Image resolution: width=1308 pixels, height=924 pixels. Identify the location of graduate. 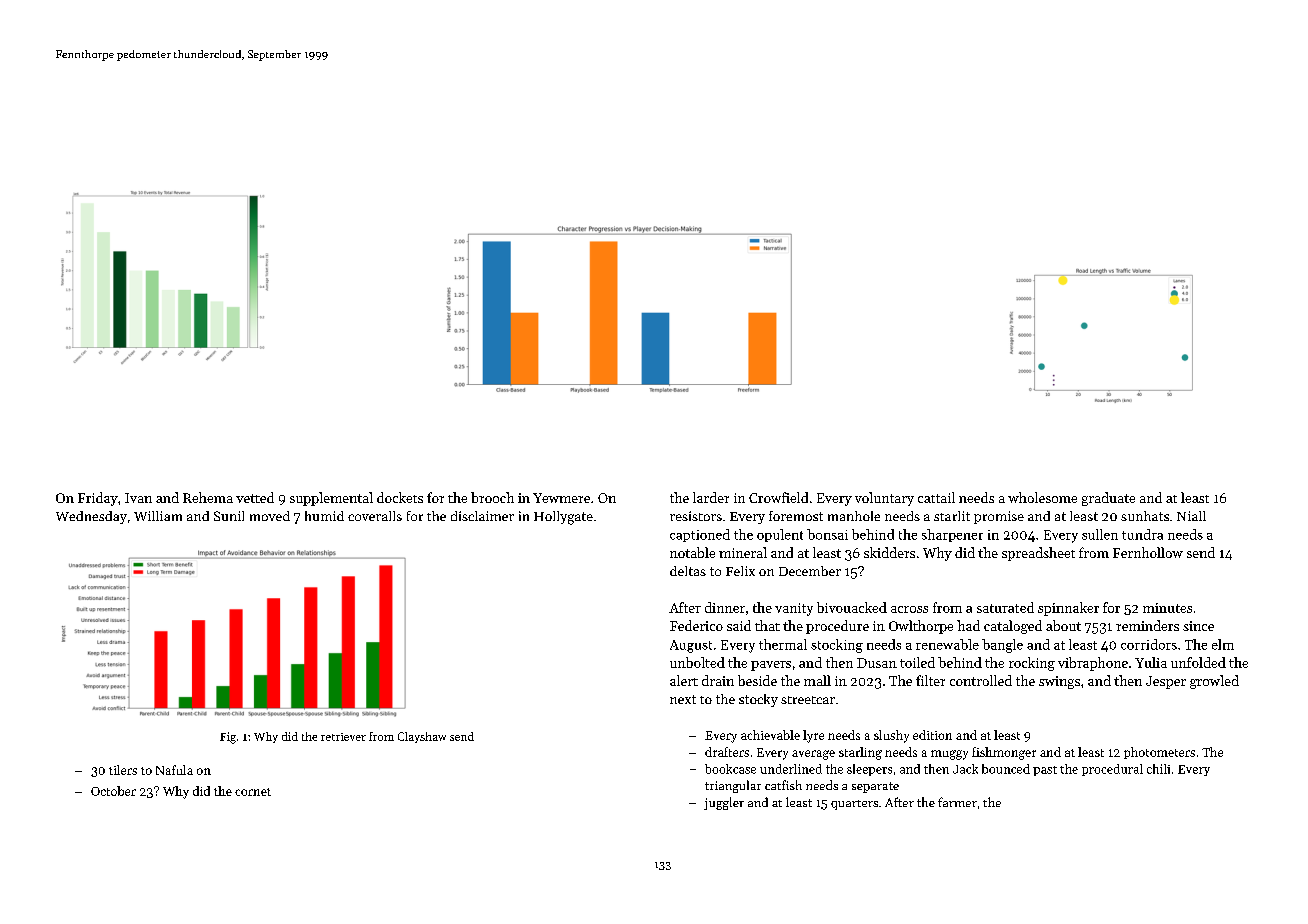
(1108, 499).
